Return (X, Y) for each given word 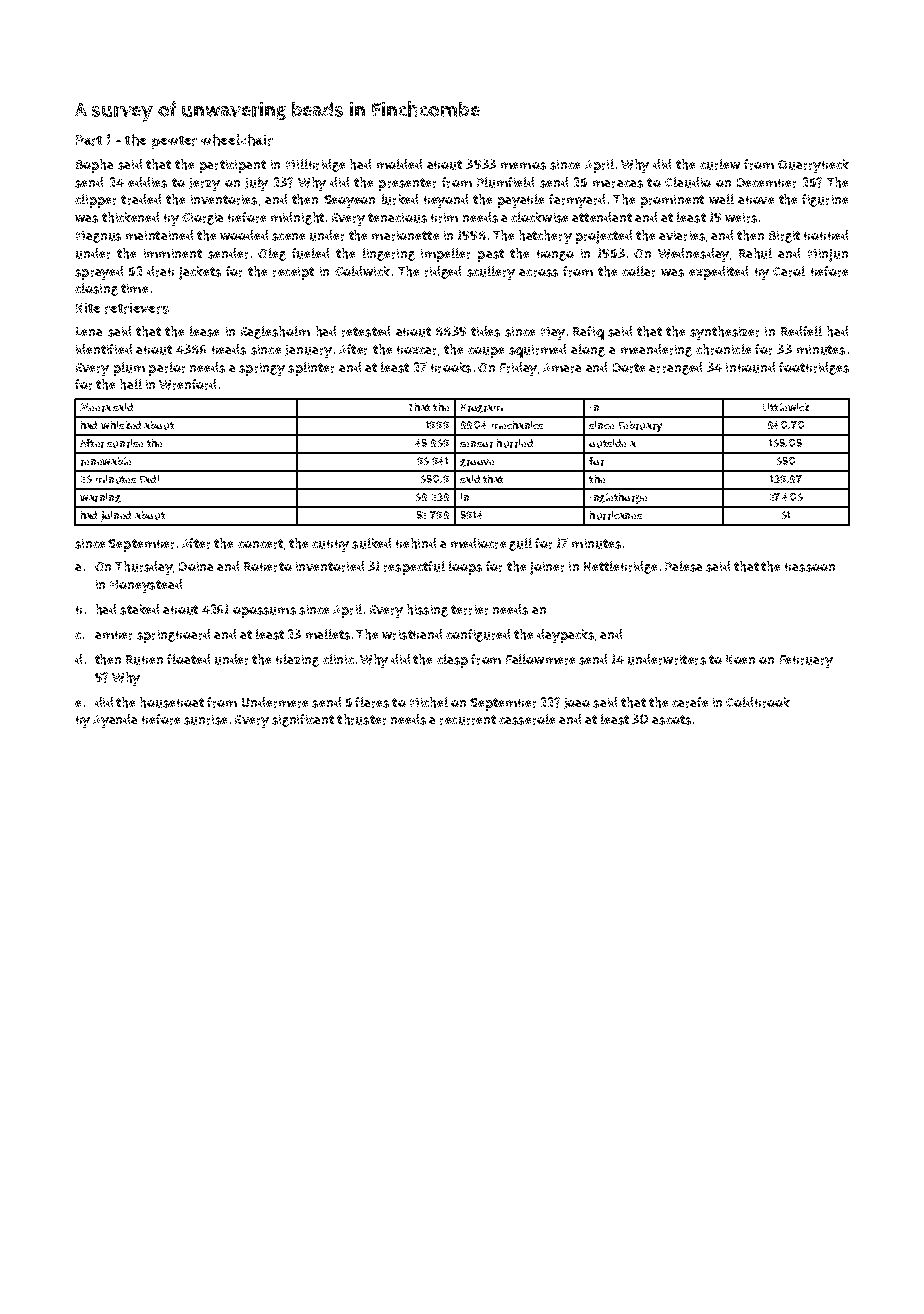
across (538, 273)
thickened (130, 217)
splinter (311, 369)
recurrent (468, 720)
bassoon (810, 567)
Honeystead (146, 586)
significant (303, 720)
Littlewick (786, 407)
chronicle (723, 349)
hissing (427, 610)
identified (104, 349)
